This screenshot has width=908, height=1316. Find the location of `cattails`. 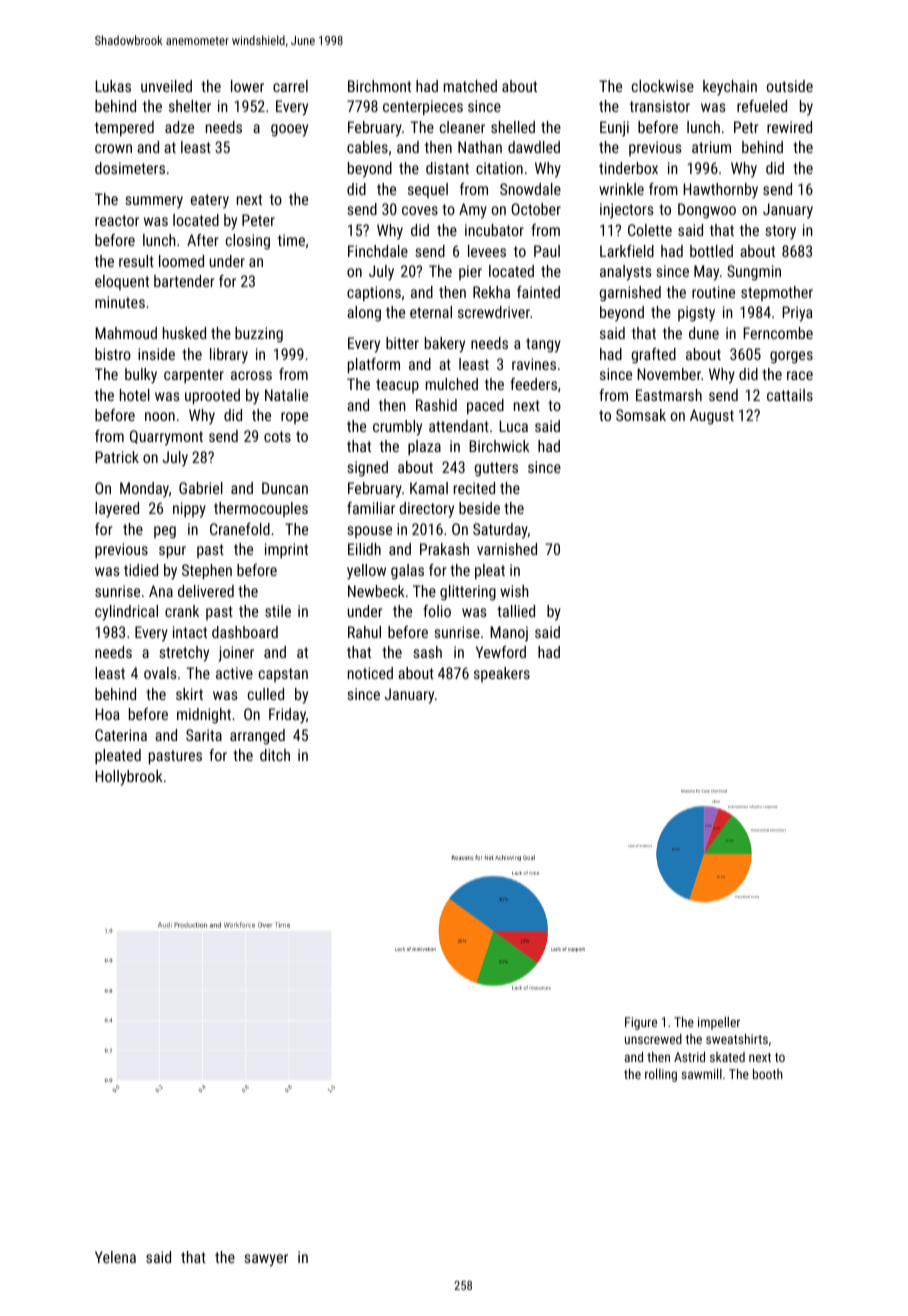

cattails is located at coordinates (790, 395).
